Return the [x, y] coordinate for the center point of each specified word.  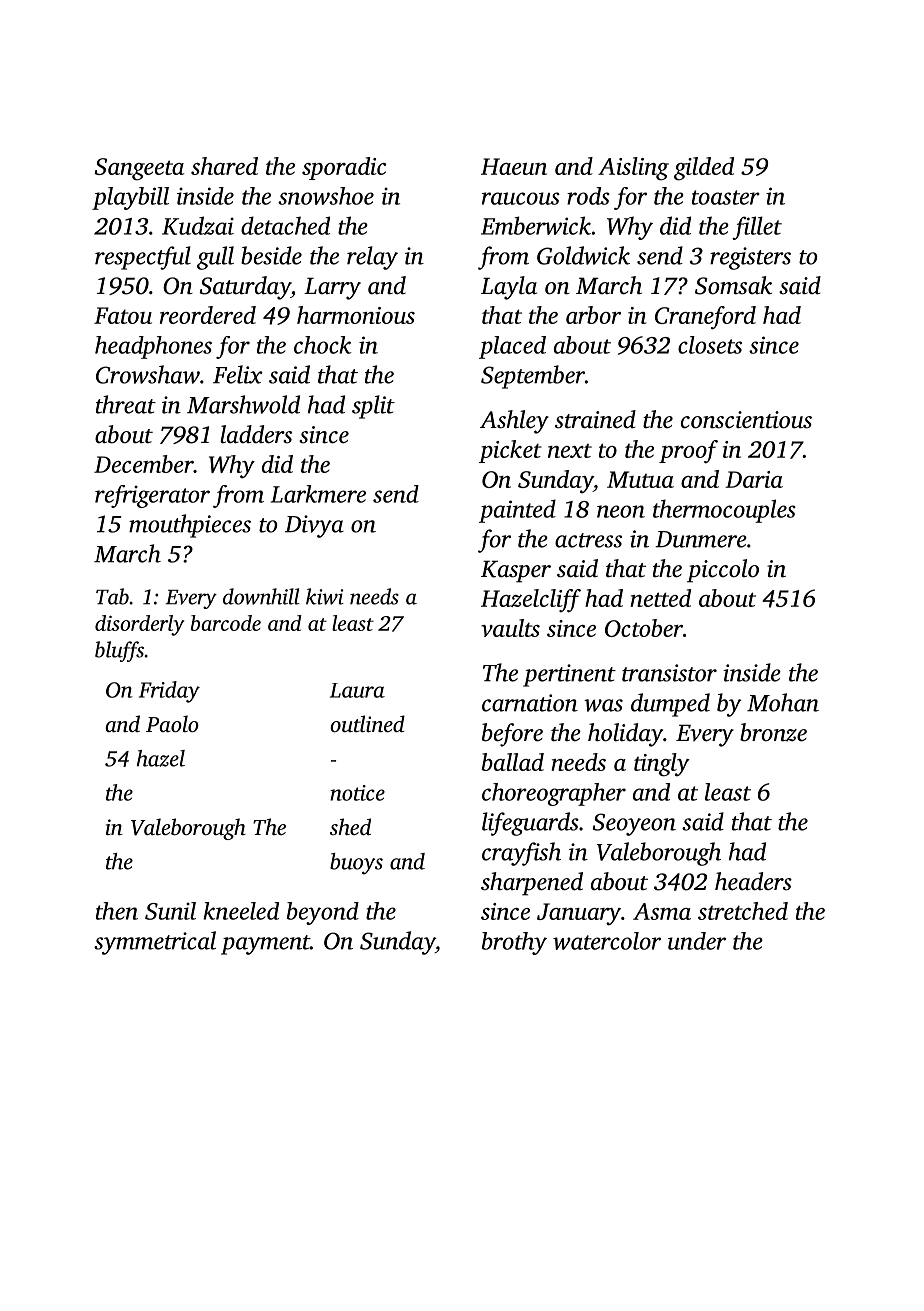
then [117, 911]
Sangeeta [139, 169]
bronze [773, 732]
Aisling [633, 169]
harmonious [356, 315]
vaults [510, 628]
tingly [662, 765]
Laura [357, 690]
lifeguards [530, 824]
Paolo [172, 723]
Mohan [783, 702]
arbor [593, 315]
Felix [238, 374]
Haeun [514, 166]
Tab [112, 596]
